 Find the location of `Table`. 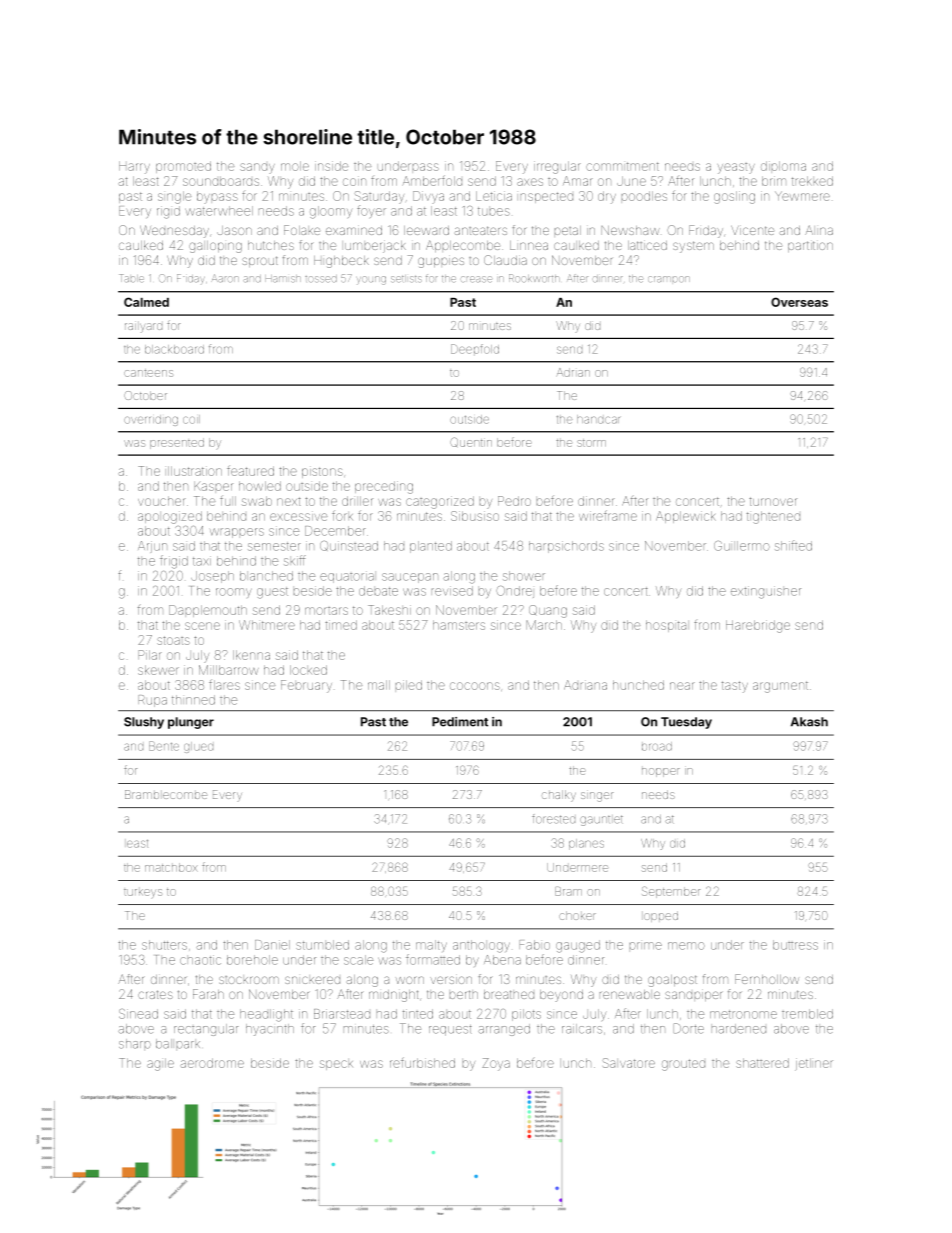

Table is located at coordinates (131, 278).
